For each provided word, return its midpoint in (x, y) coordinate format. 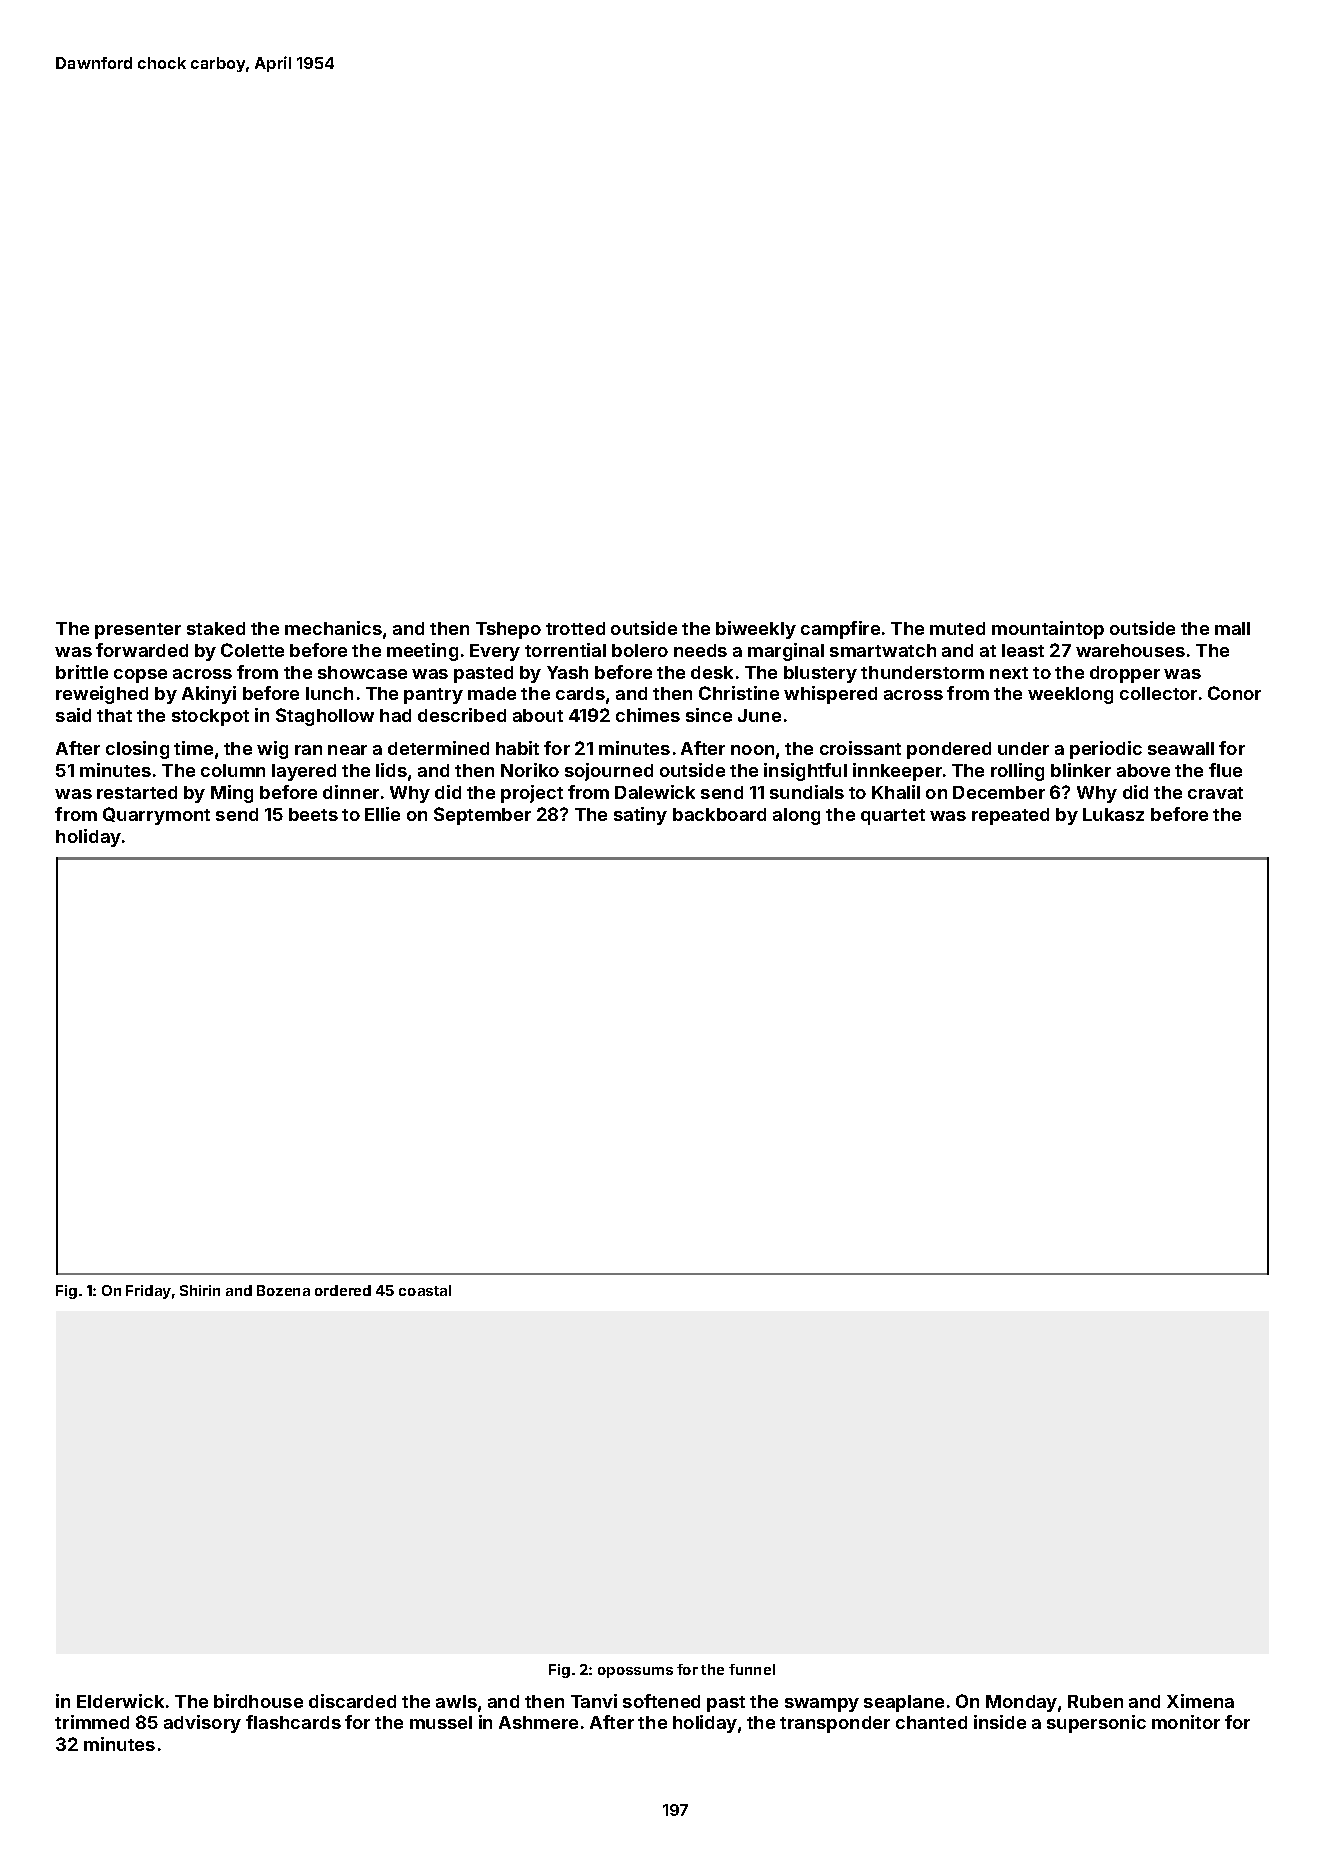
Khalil (896, 792)
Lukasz (1113, 814)
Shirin (200, 1290)
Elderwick (120, 1701)
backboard (719, 814)
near (347, 750)
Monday (1021, 1703)
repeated (1010, 816)
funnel (752, 1669)
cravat (1215, 793)
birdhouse (258, 1701)
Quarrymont (156, 816)
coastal (425, 1290)
